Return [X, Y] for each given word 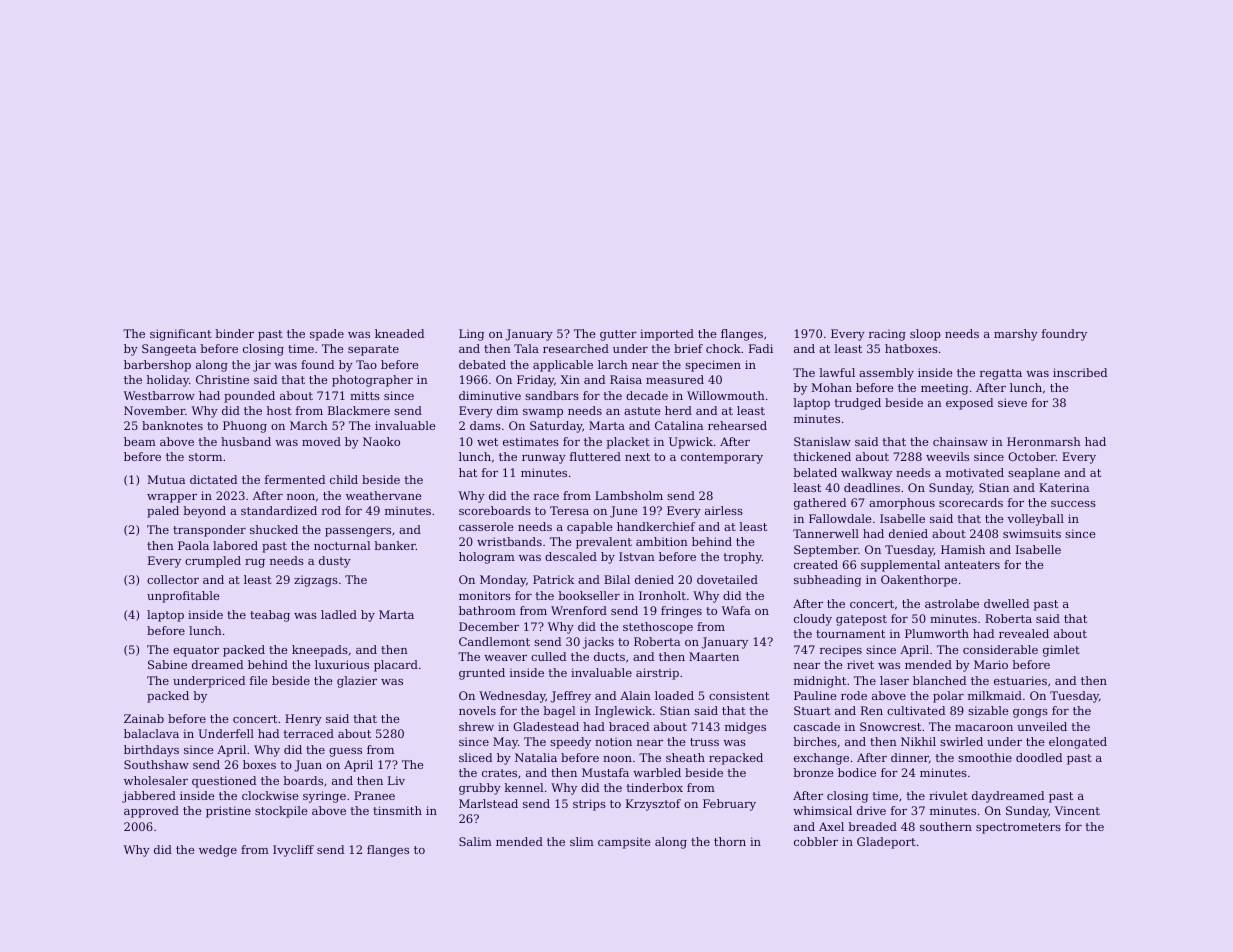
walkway [866, 474]
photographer [372, 381]
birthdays [151, 751]
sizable [988, 710]
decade [647, 395]
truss [704, 742]
